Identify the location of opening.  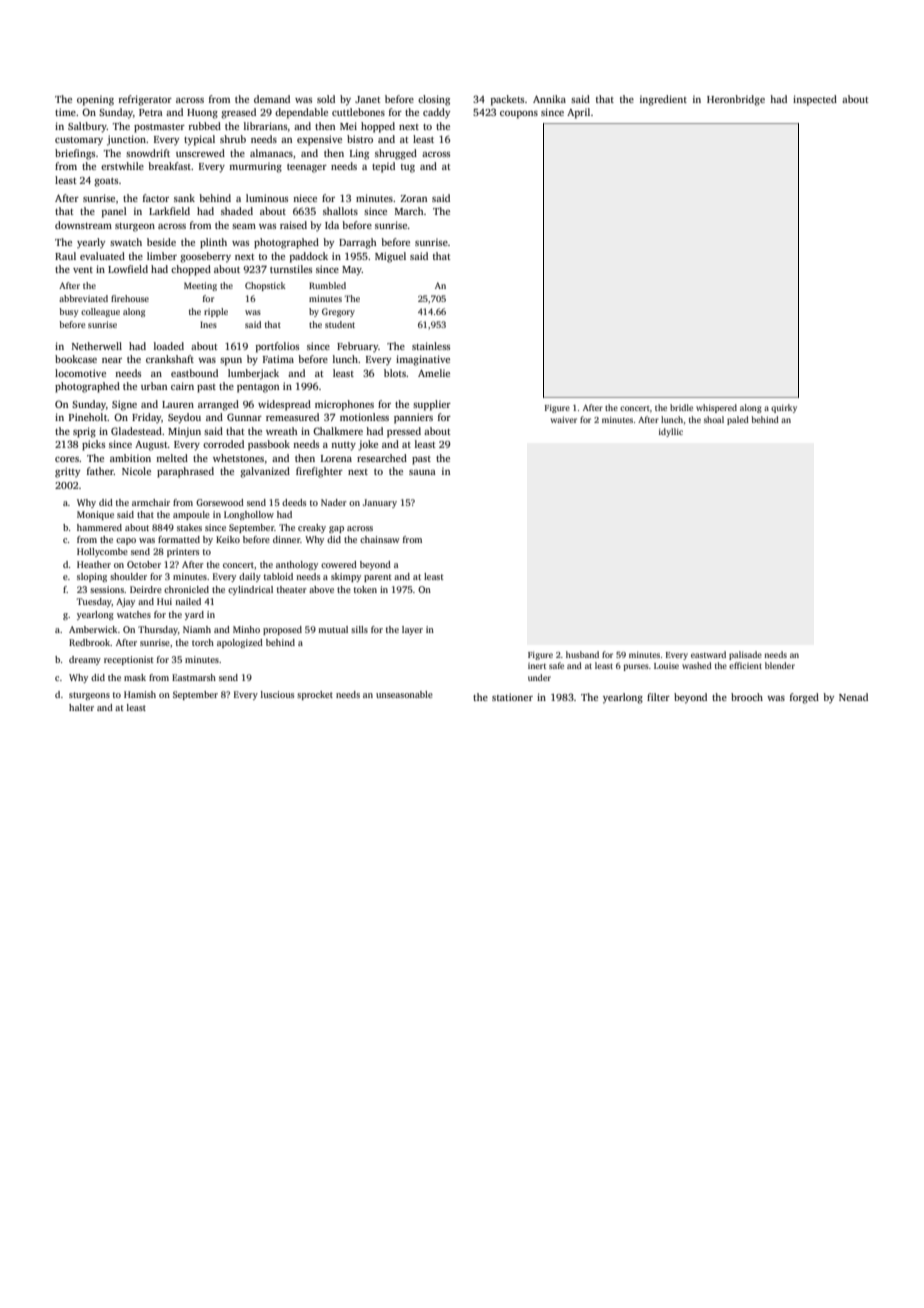
(95, 100).
